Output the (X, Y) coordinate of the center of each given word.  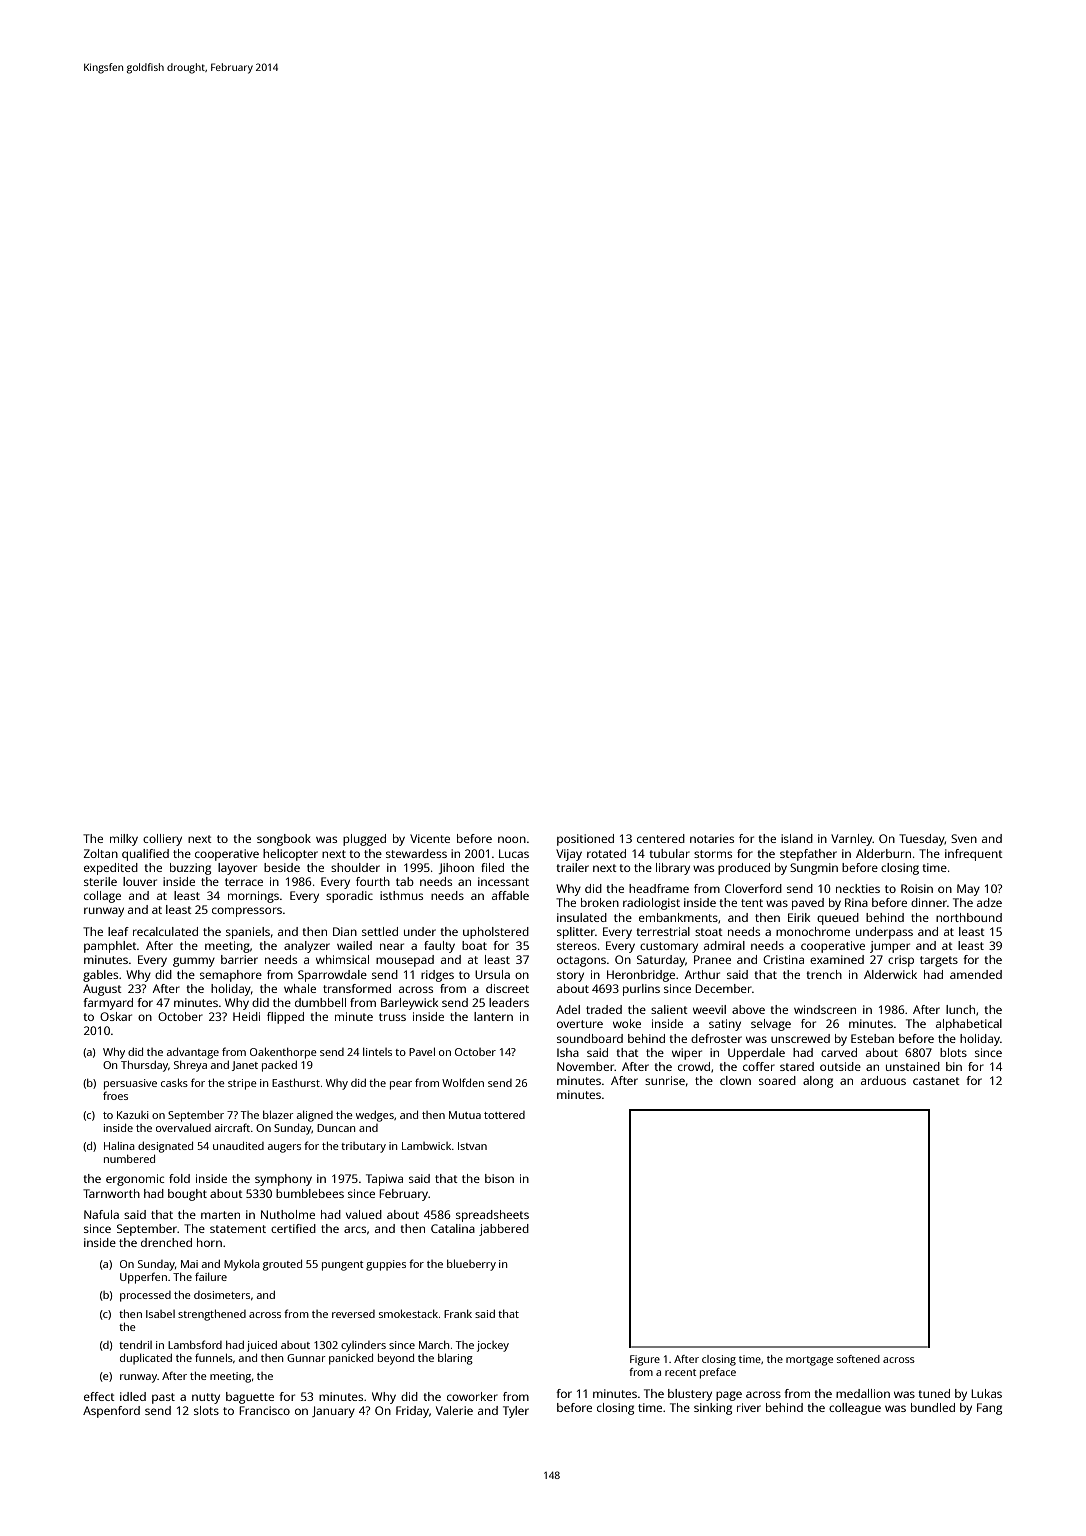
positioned (585, 840)
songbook (284, 840)
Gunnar (306, 1358)
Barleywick (409, 1004)
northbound (969, 917)
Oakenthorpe (283, 1053)
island (797, 838)
